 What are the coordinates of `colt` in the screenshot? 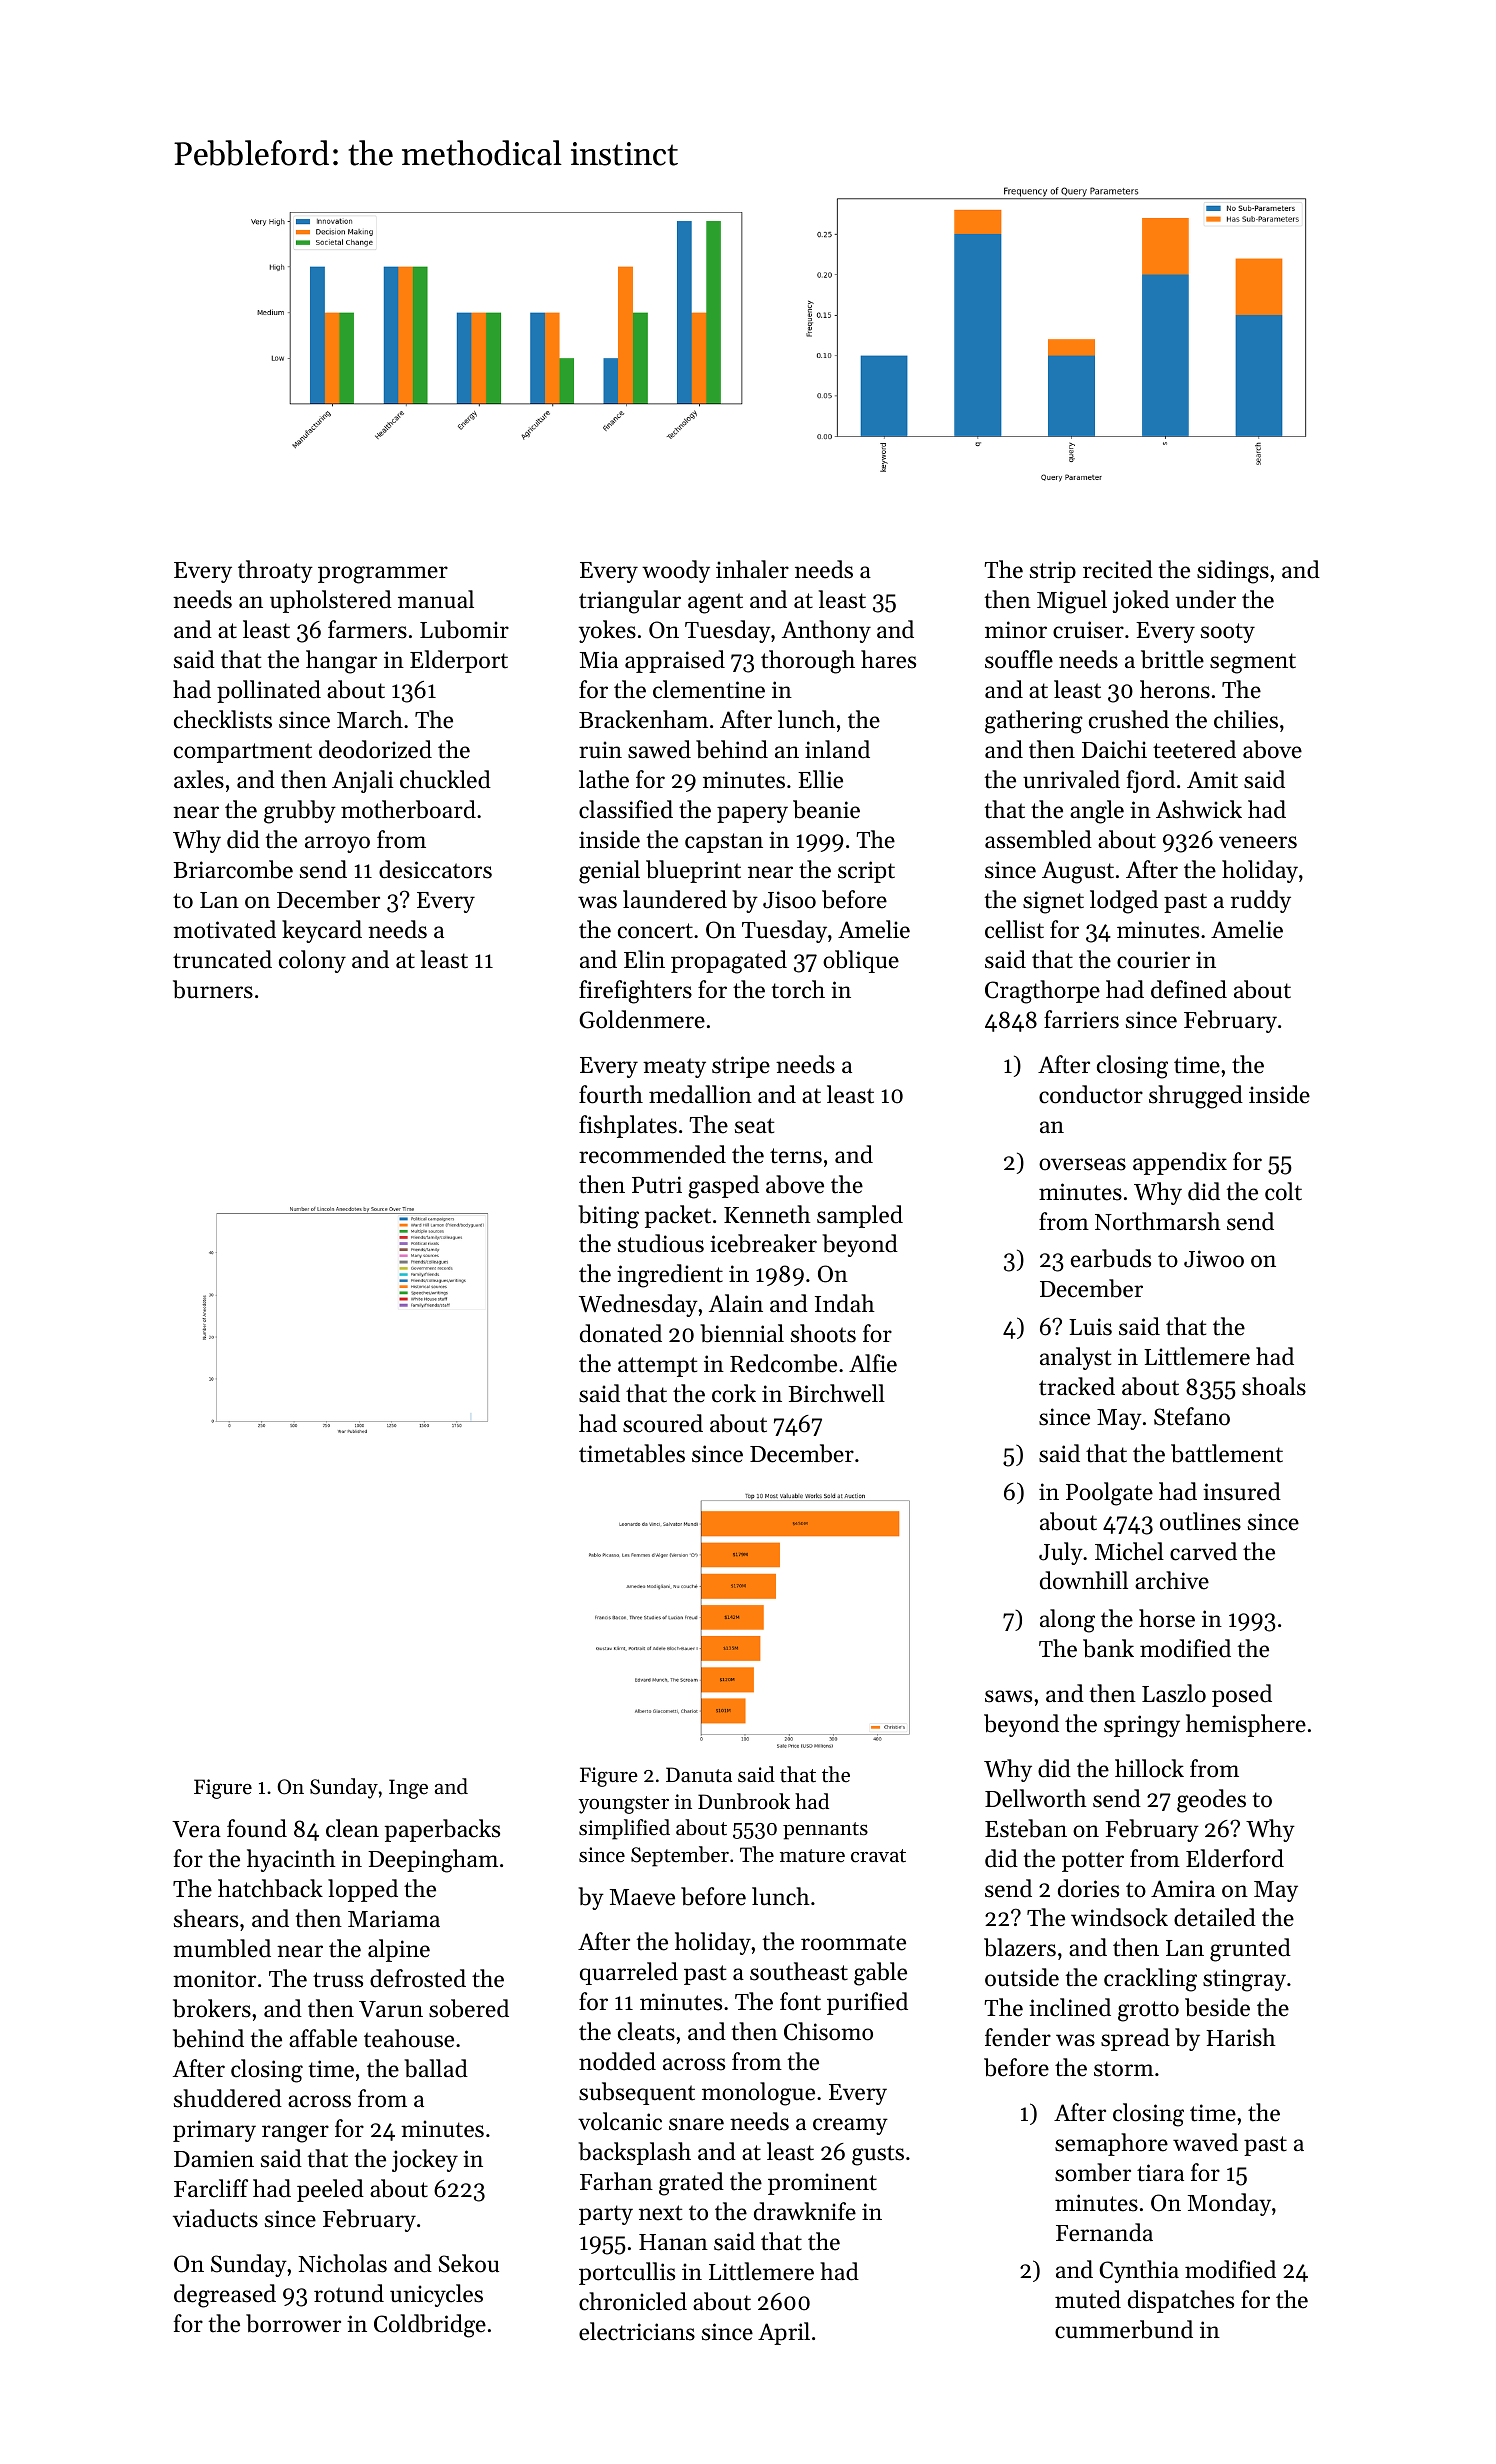 It's located at (1283, 1191).
